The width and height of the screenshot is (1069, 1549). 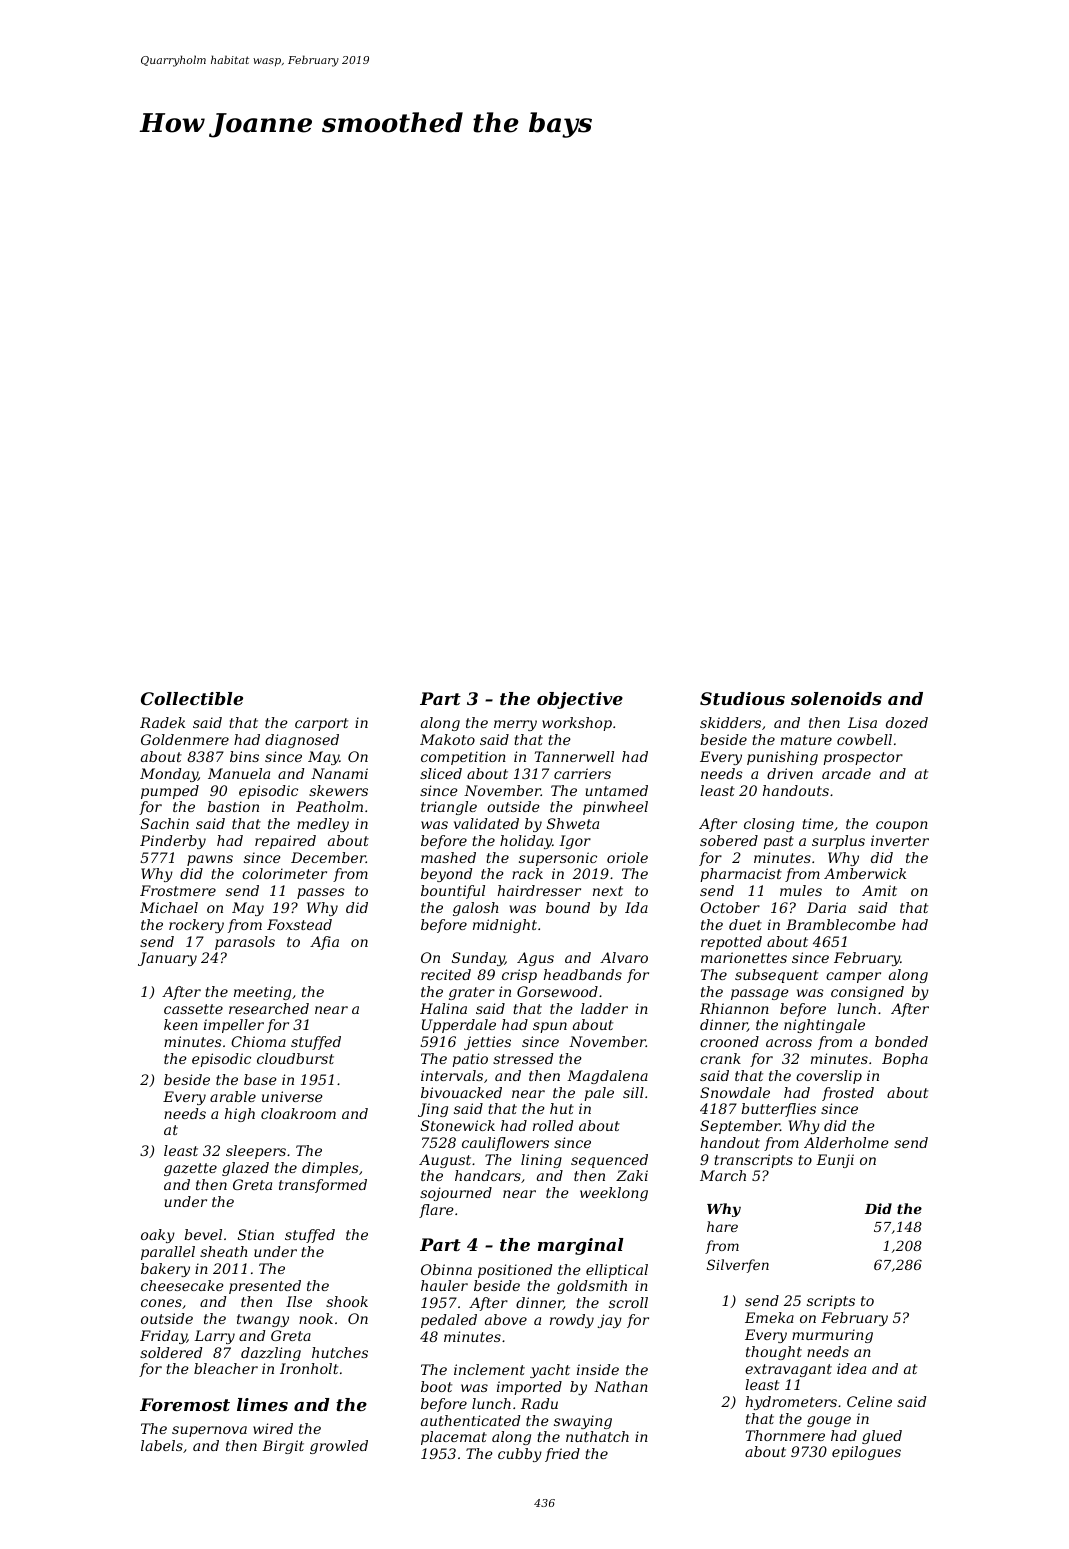 I want to click on Celine, so click(x=869, y=1401).
